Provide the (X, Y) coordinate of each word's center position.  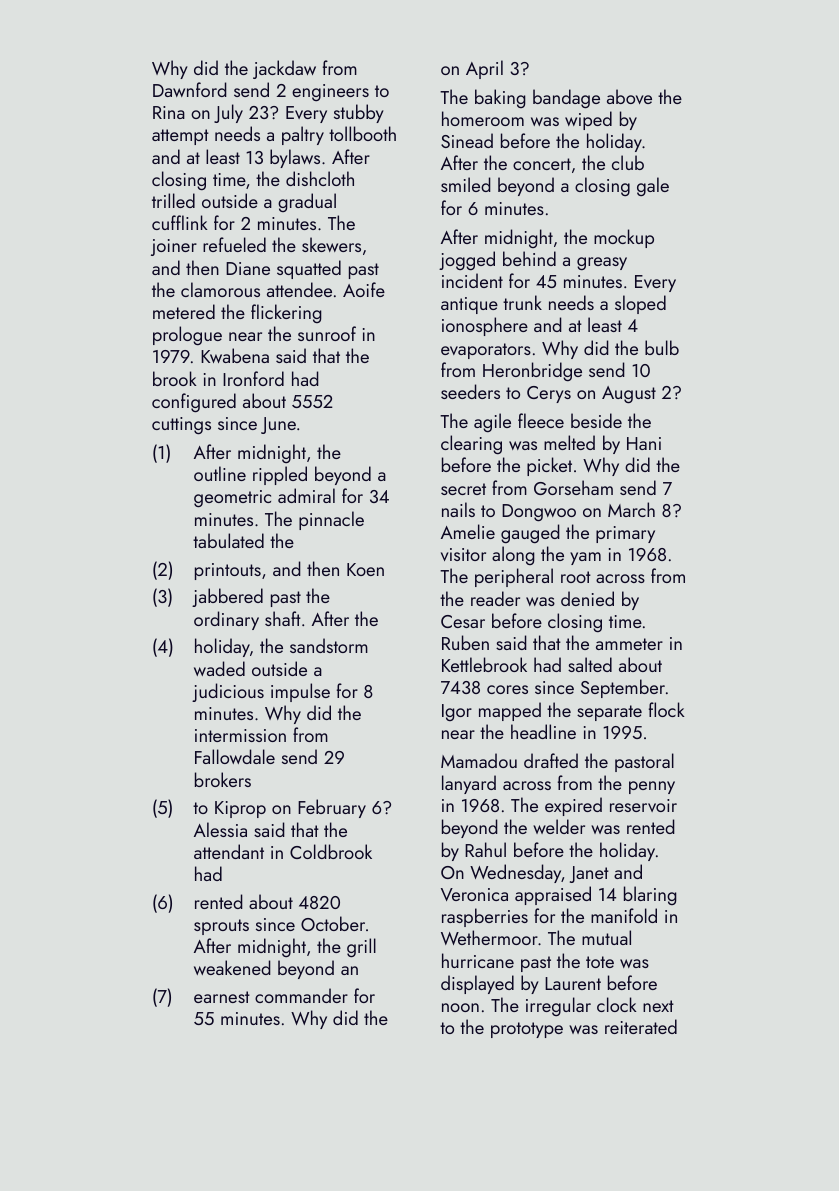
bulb (662, 347)
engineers (330, 92)
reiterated (641, 1026)
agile (492, 422)
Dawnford (190, 89)
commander (301, 995)
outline (220, 473)
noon (460, 1007)
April (484, 69)
